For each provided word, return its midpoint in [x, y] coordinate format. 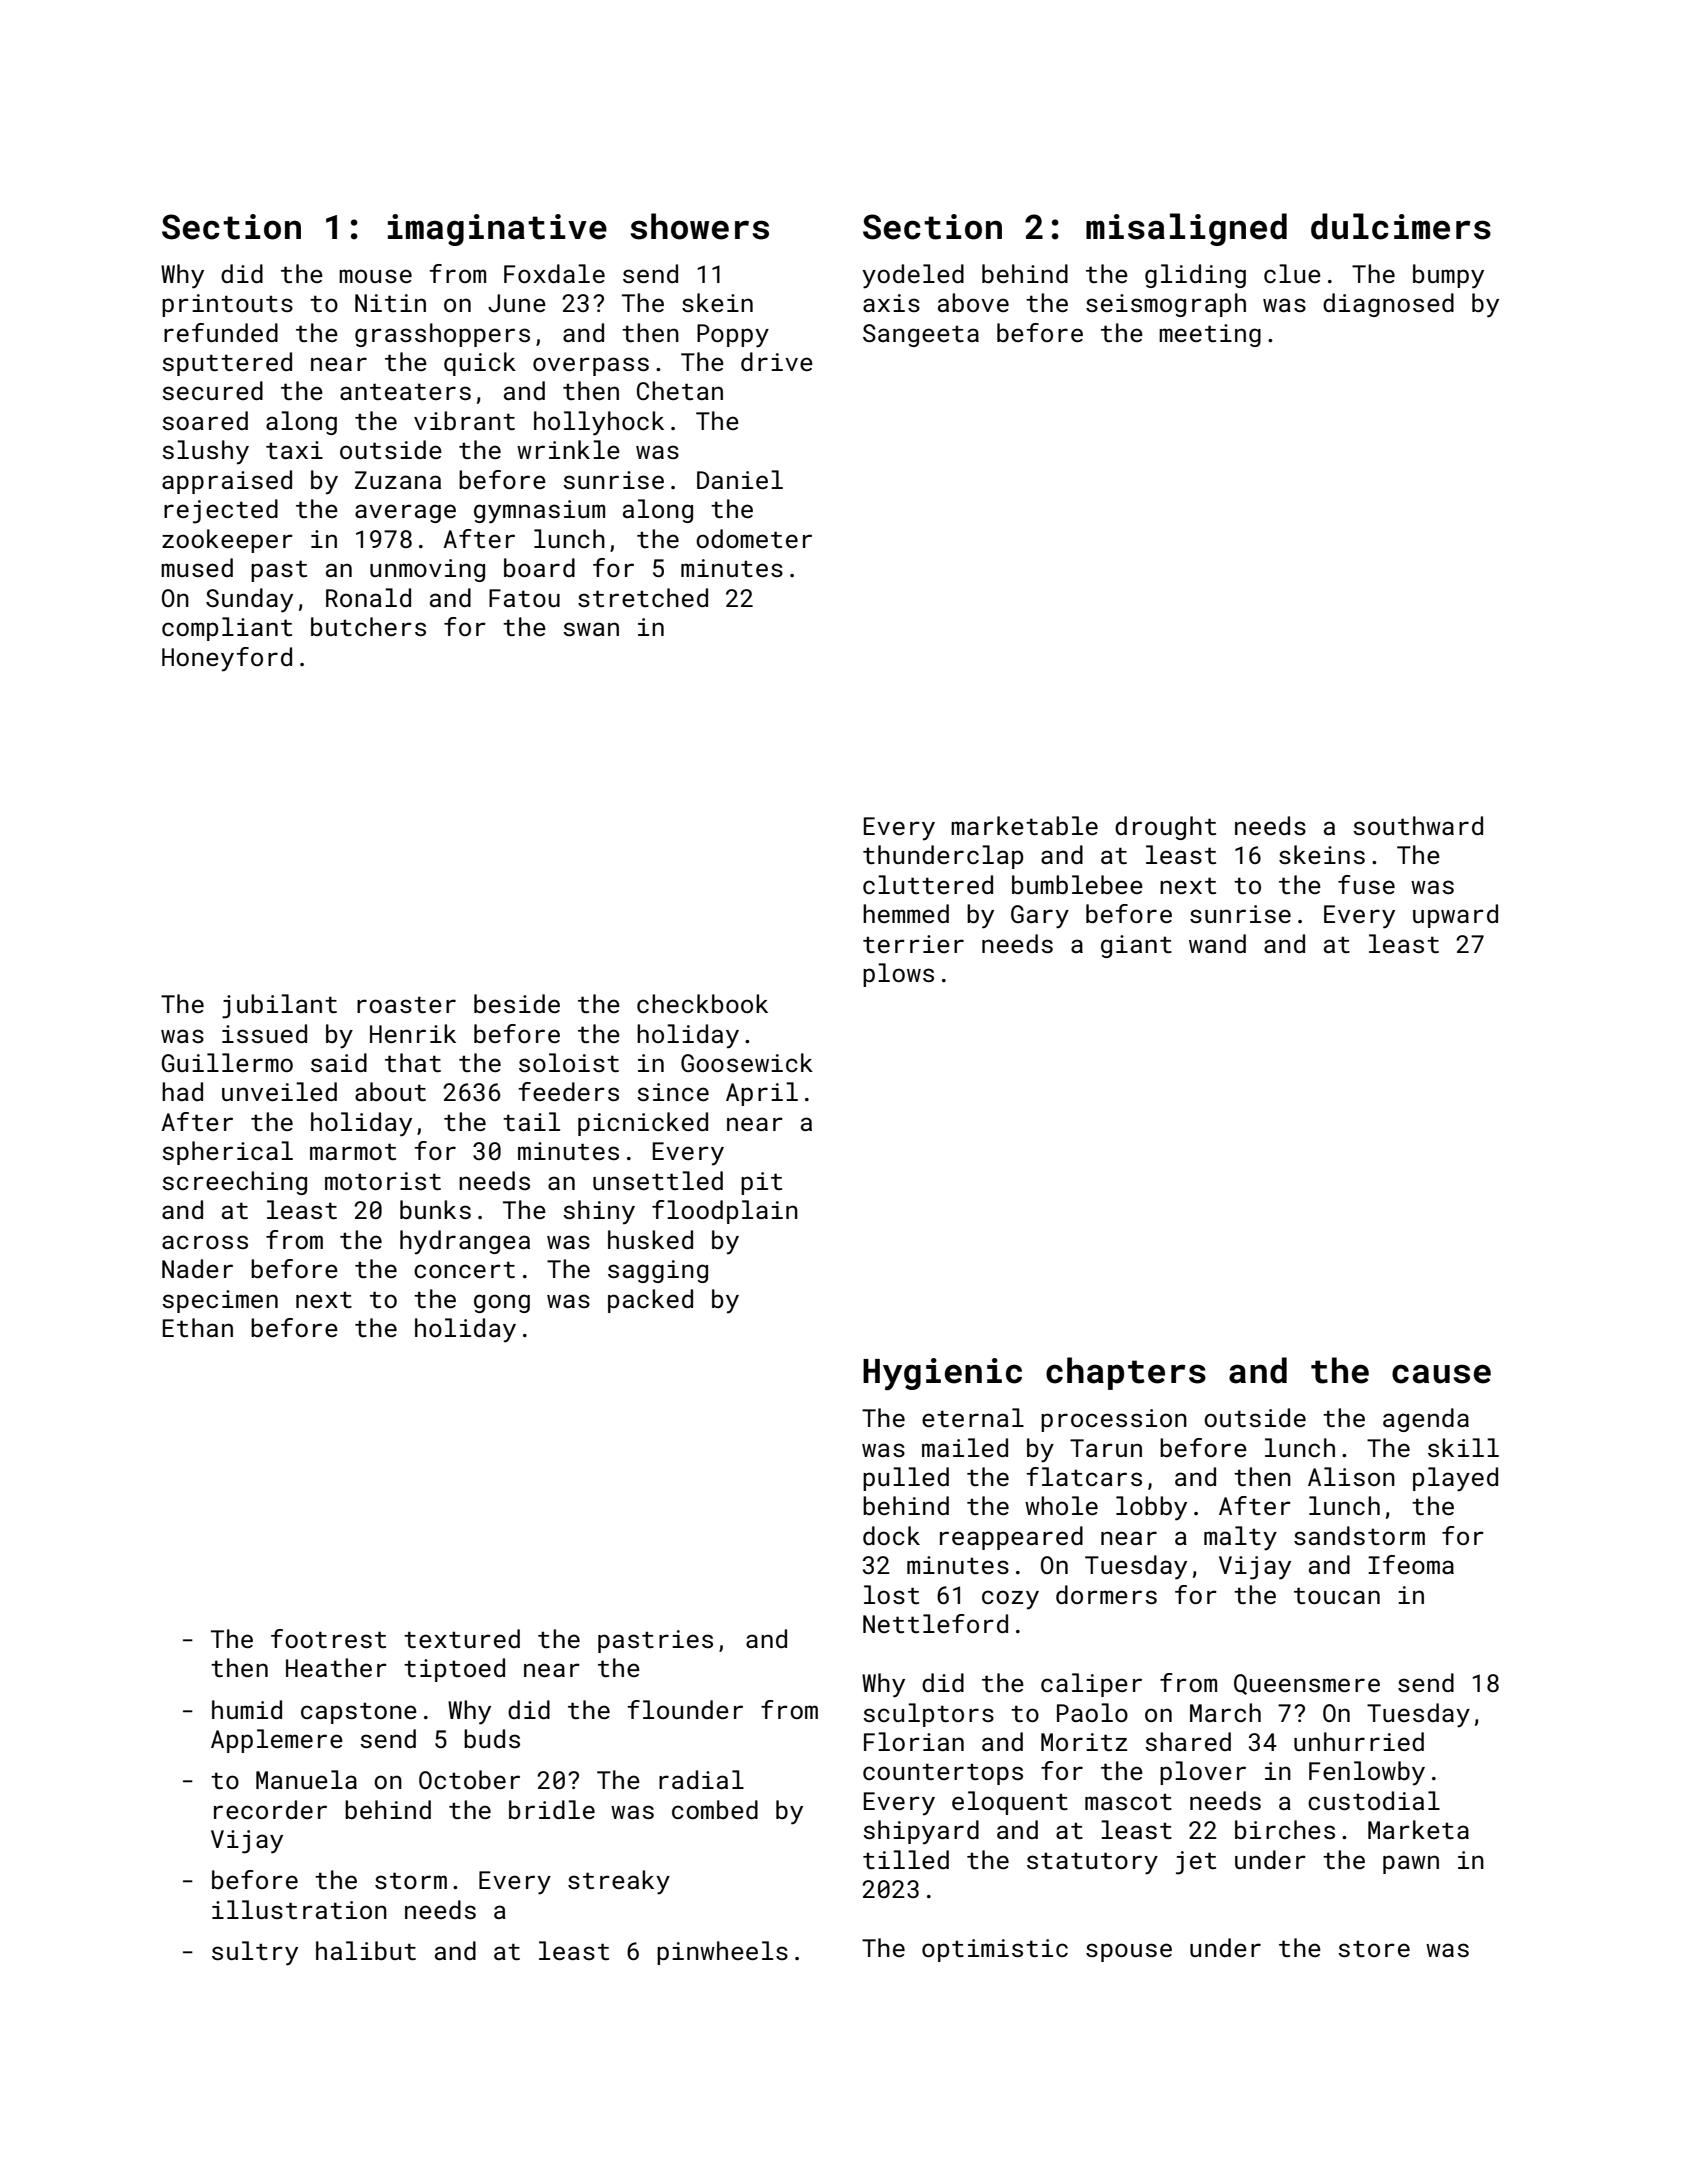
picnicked [643, 1124]
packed [650, 1301]
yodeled [913, 276]
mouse [375, 276]
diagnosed [1388, 305]
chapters [1126, 1373]
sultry [255, 1953]
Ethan [198, 1327]
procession [1114, 1420]
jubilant [279, 1006]
